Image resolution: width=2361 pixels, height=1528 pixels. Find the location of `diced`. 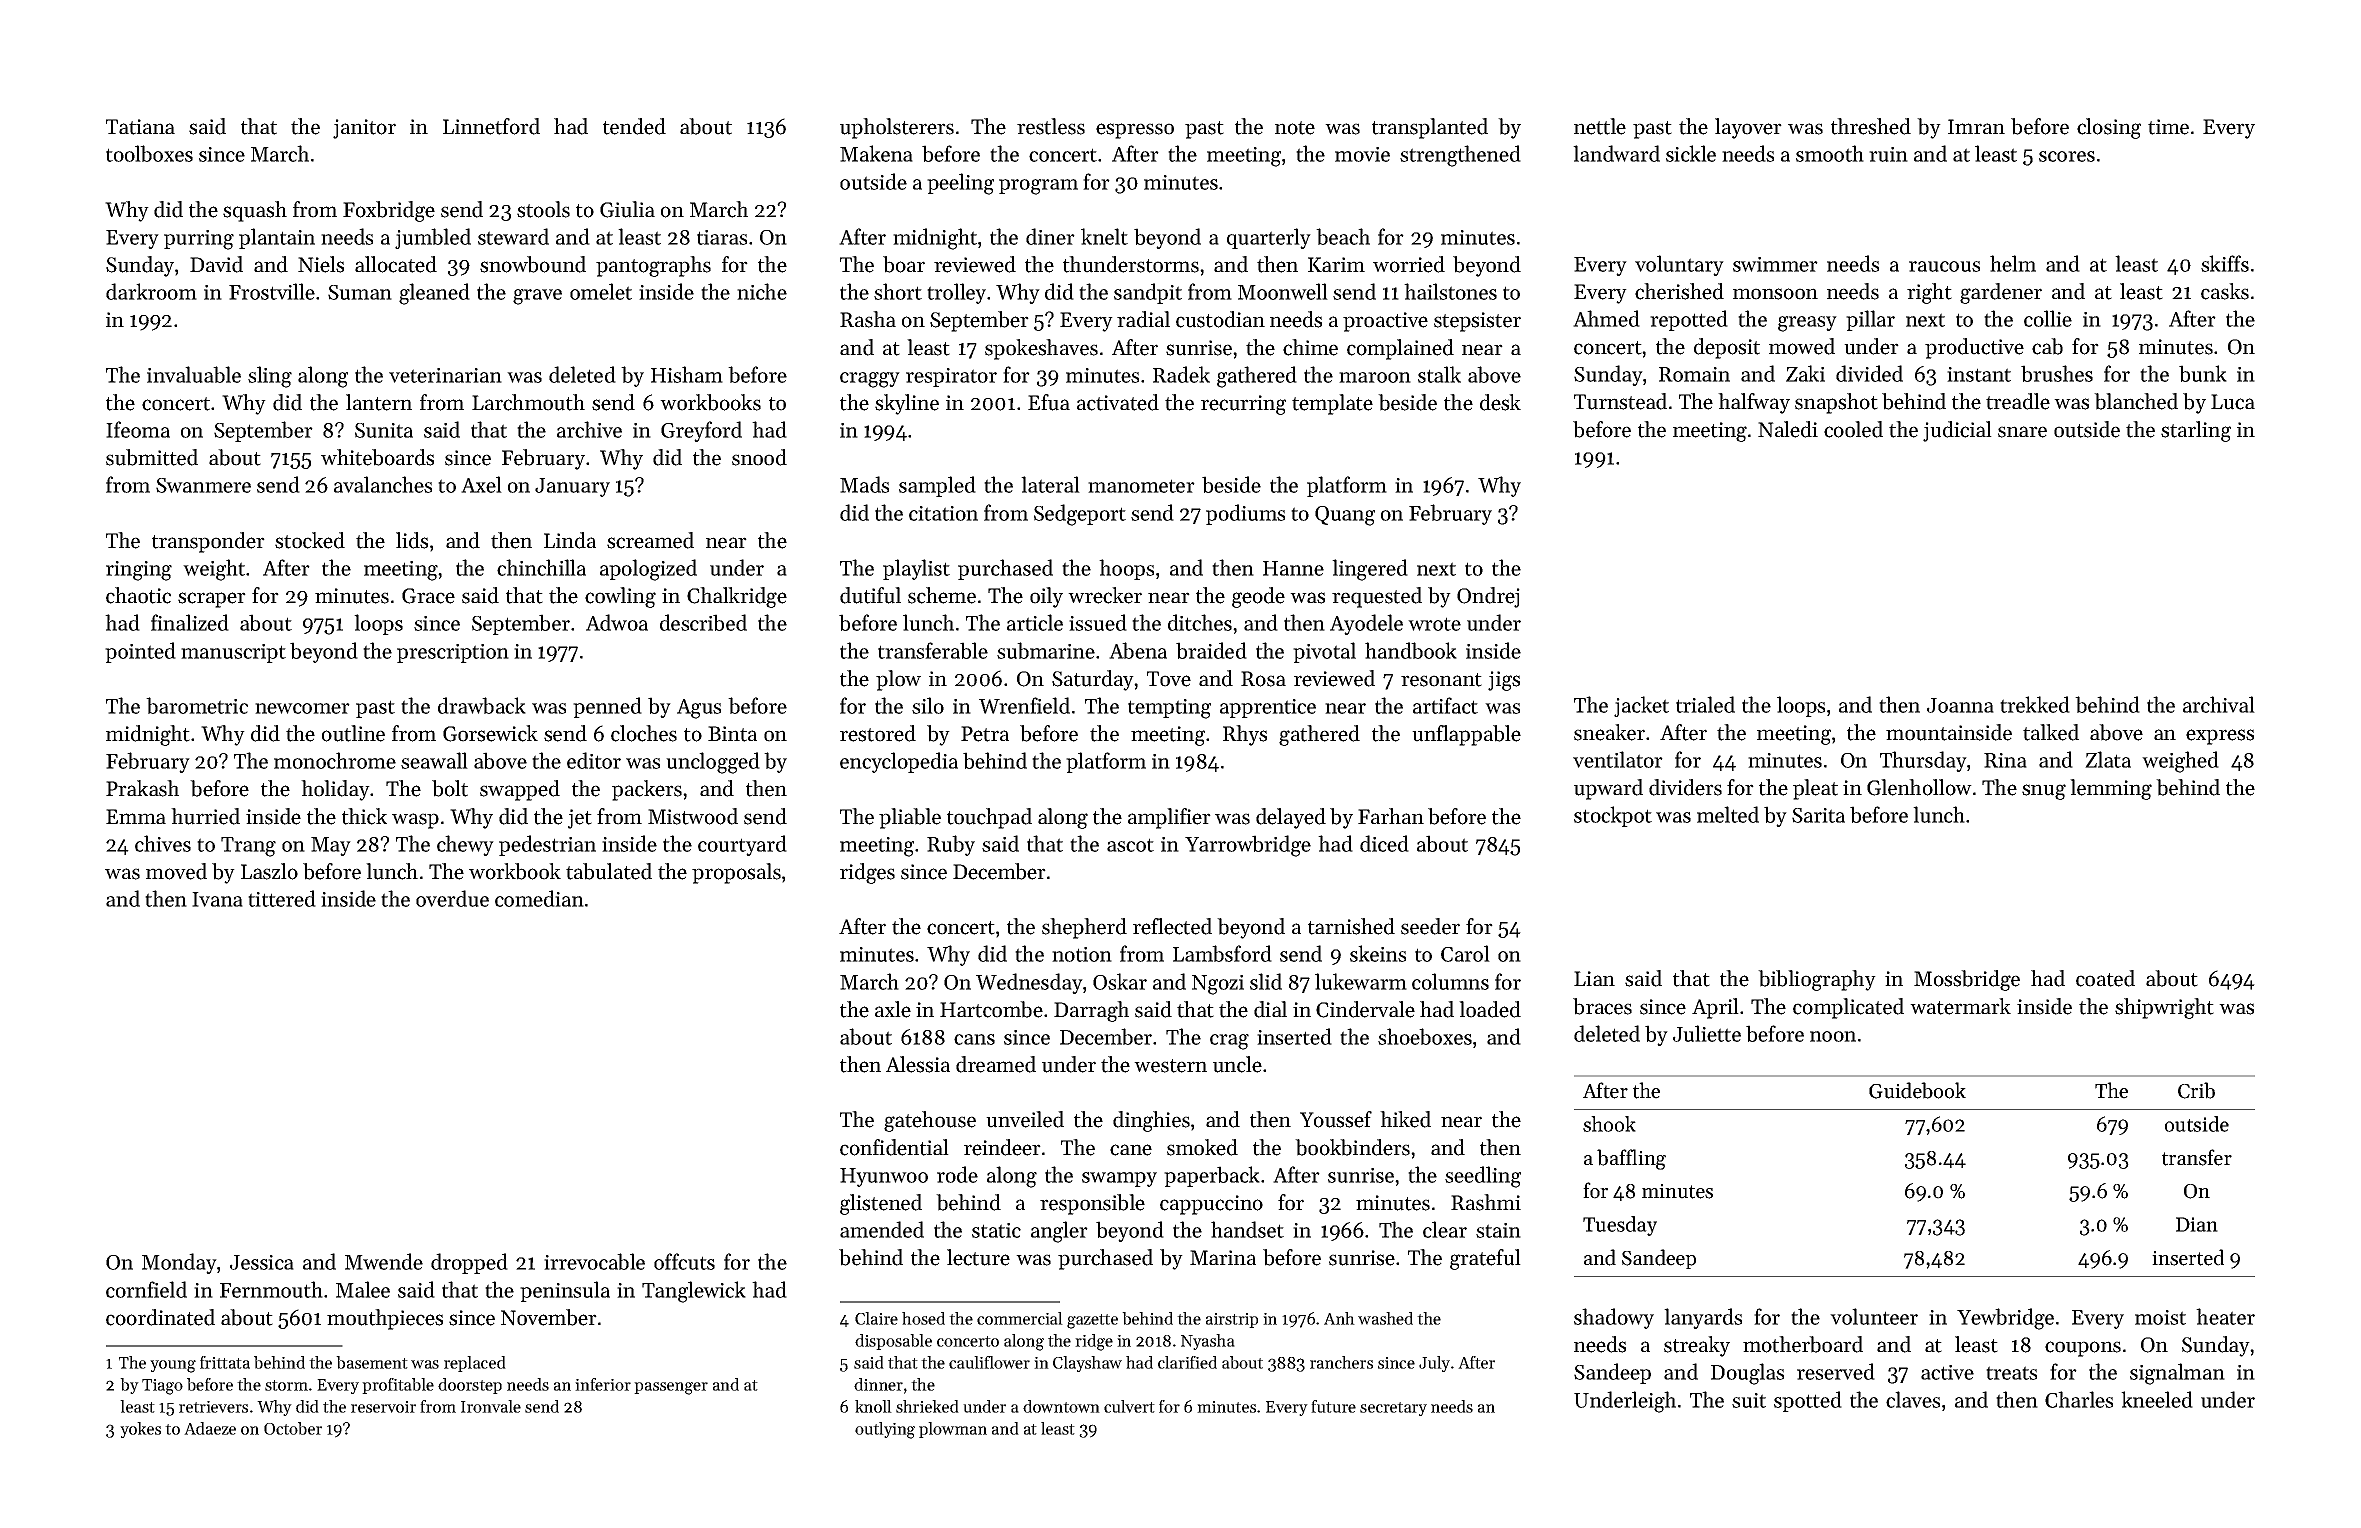

diced is located at coordinates (1384, 843).
